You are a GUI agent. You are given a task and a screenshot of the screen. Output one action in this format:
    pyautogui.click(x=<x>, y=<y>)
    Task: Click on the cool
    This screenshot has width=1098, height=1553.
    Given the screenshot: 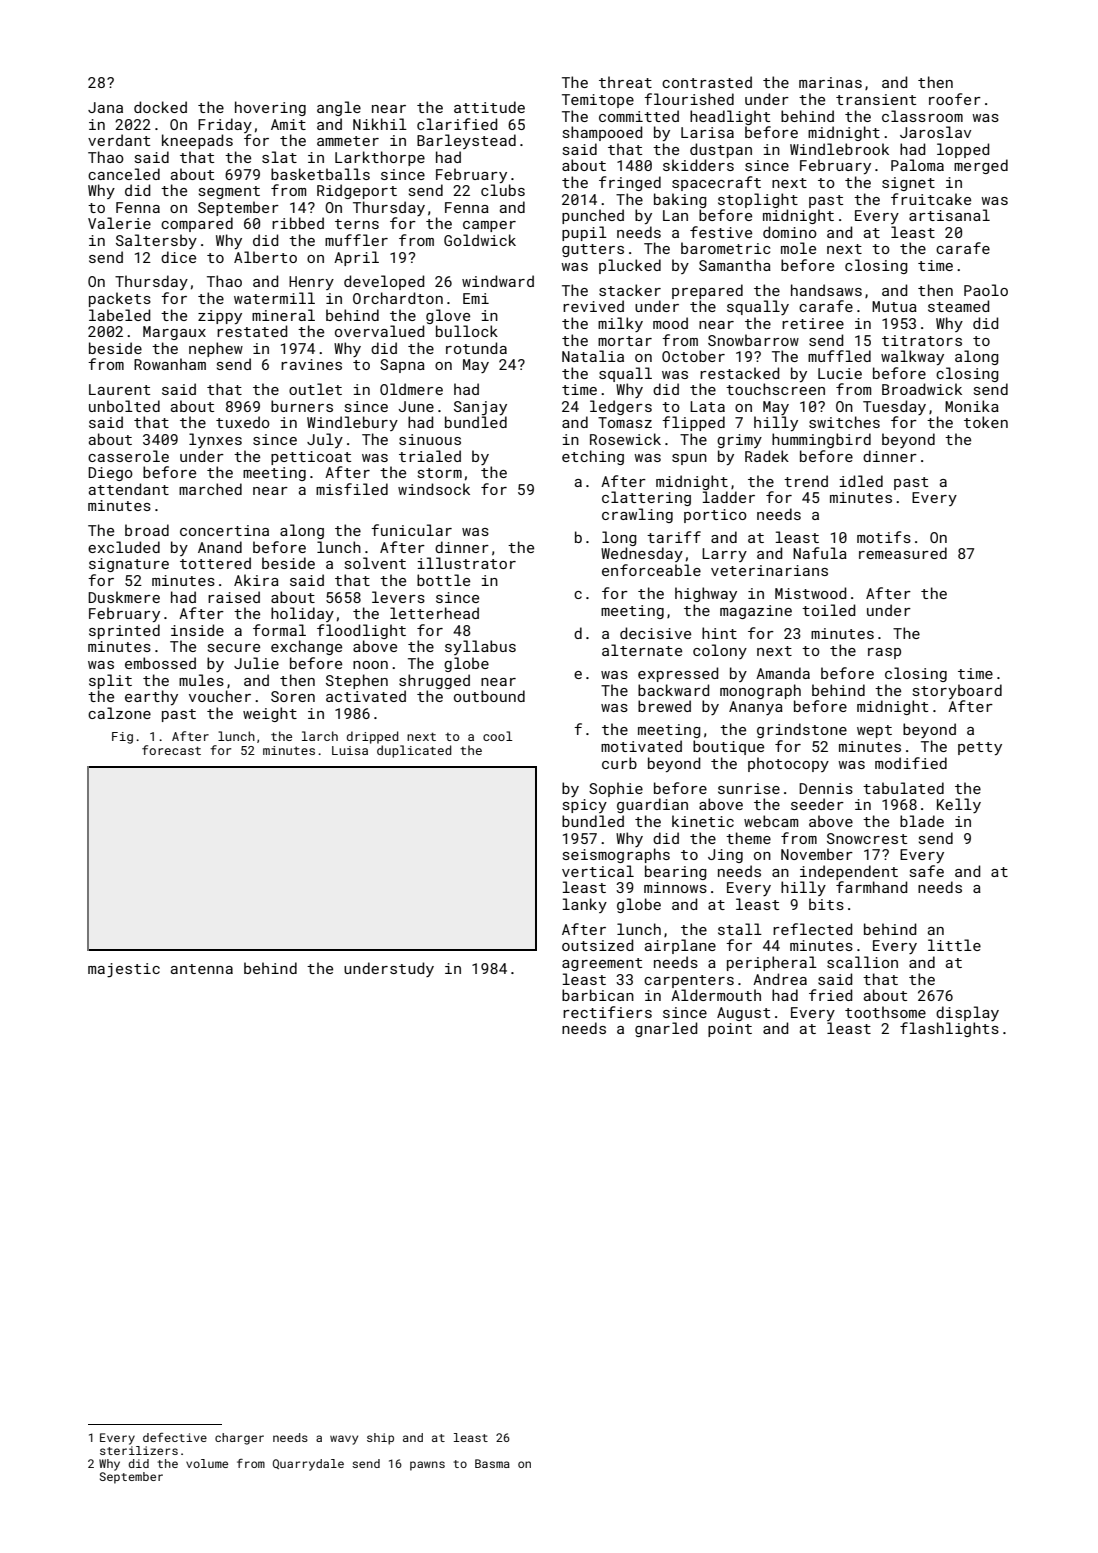 What is the action you would take?
    pyautogui.click(x=498, y=736)
